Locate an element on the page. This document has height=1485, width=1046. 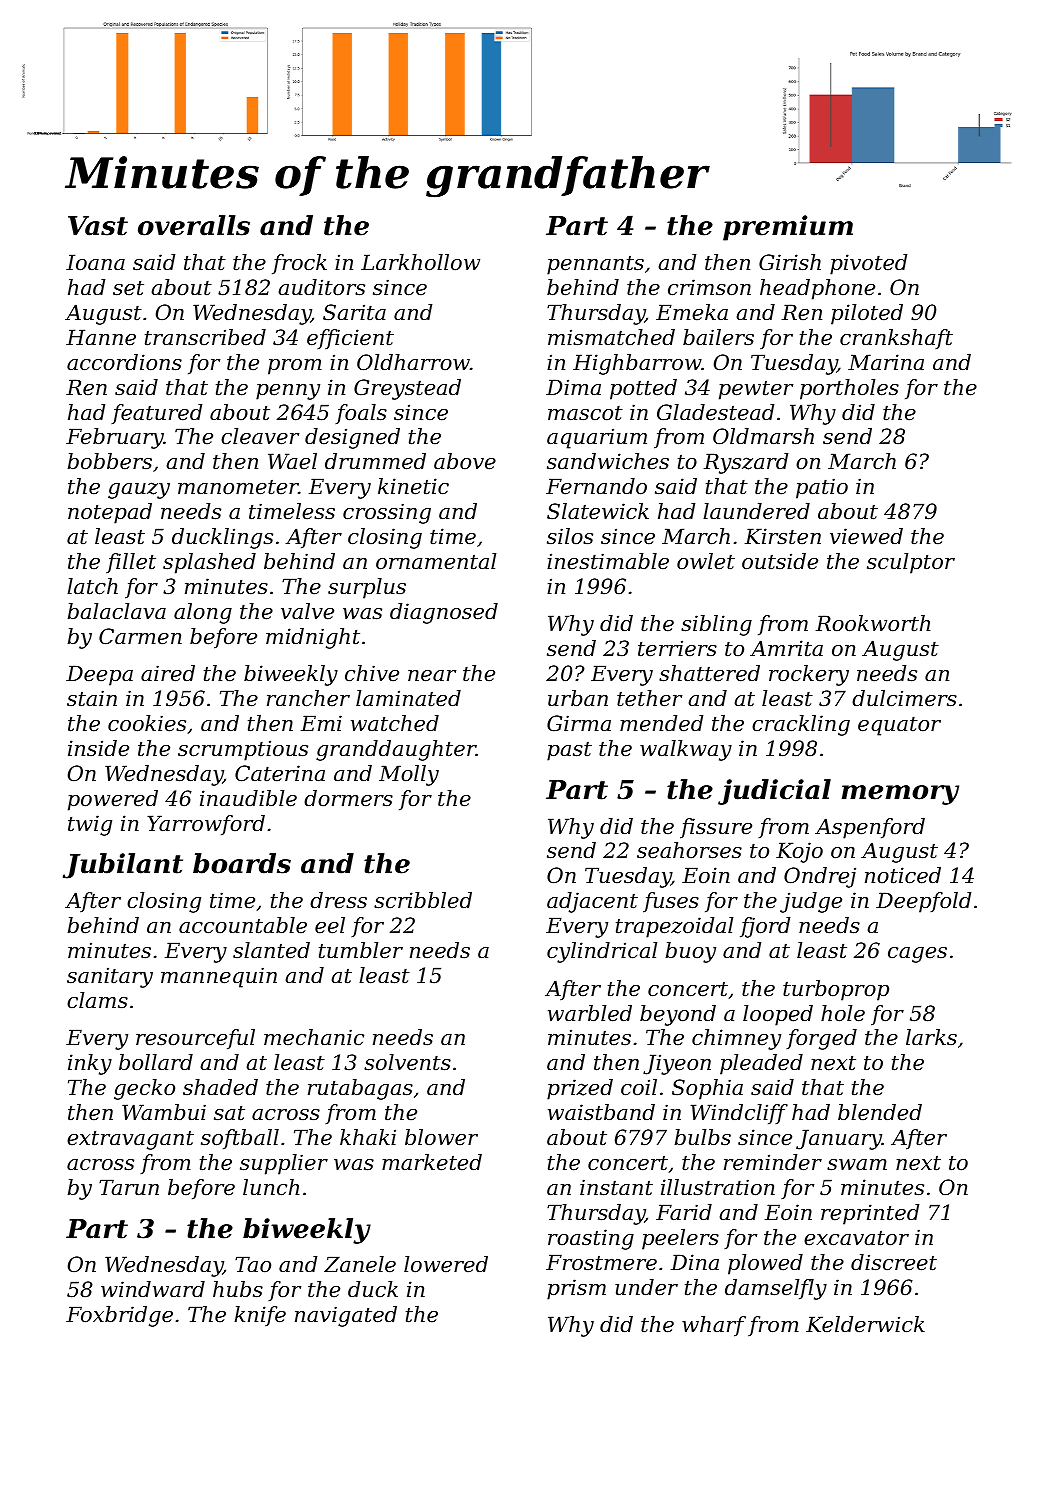
dress is located at coordinates (338, 900).
